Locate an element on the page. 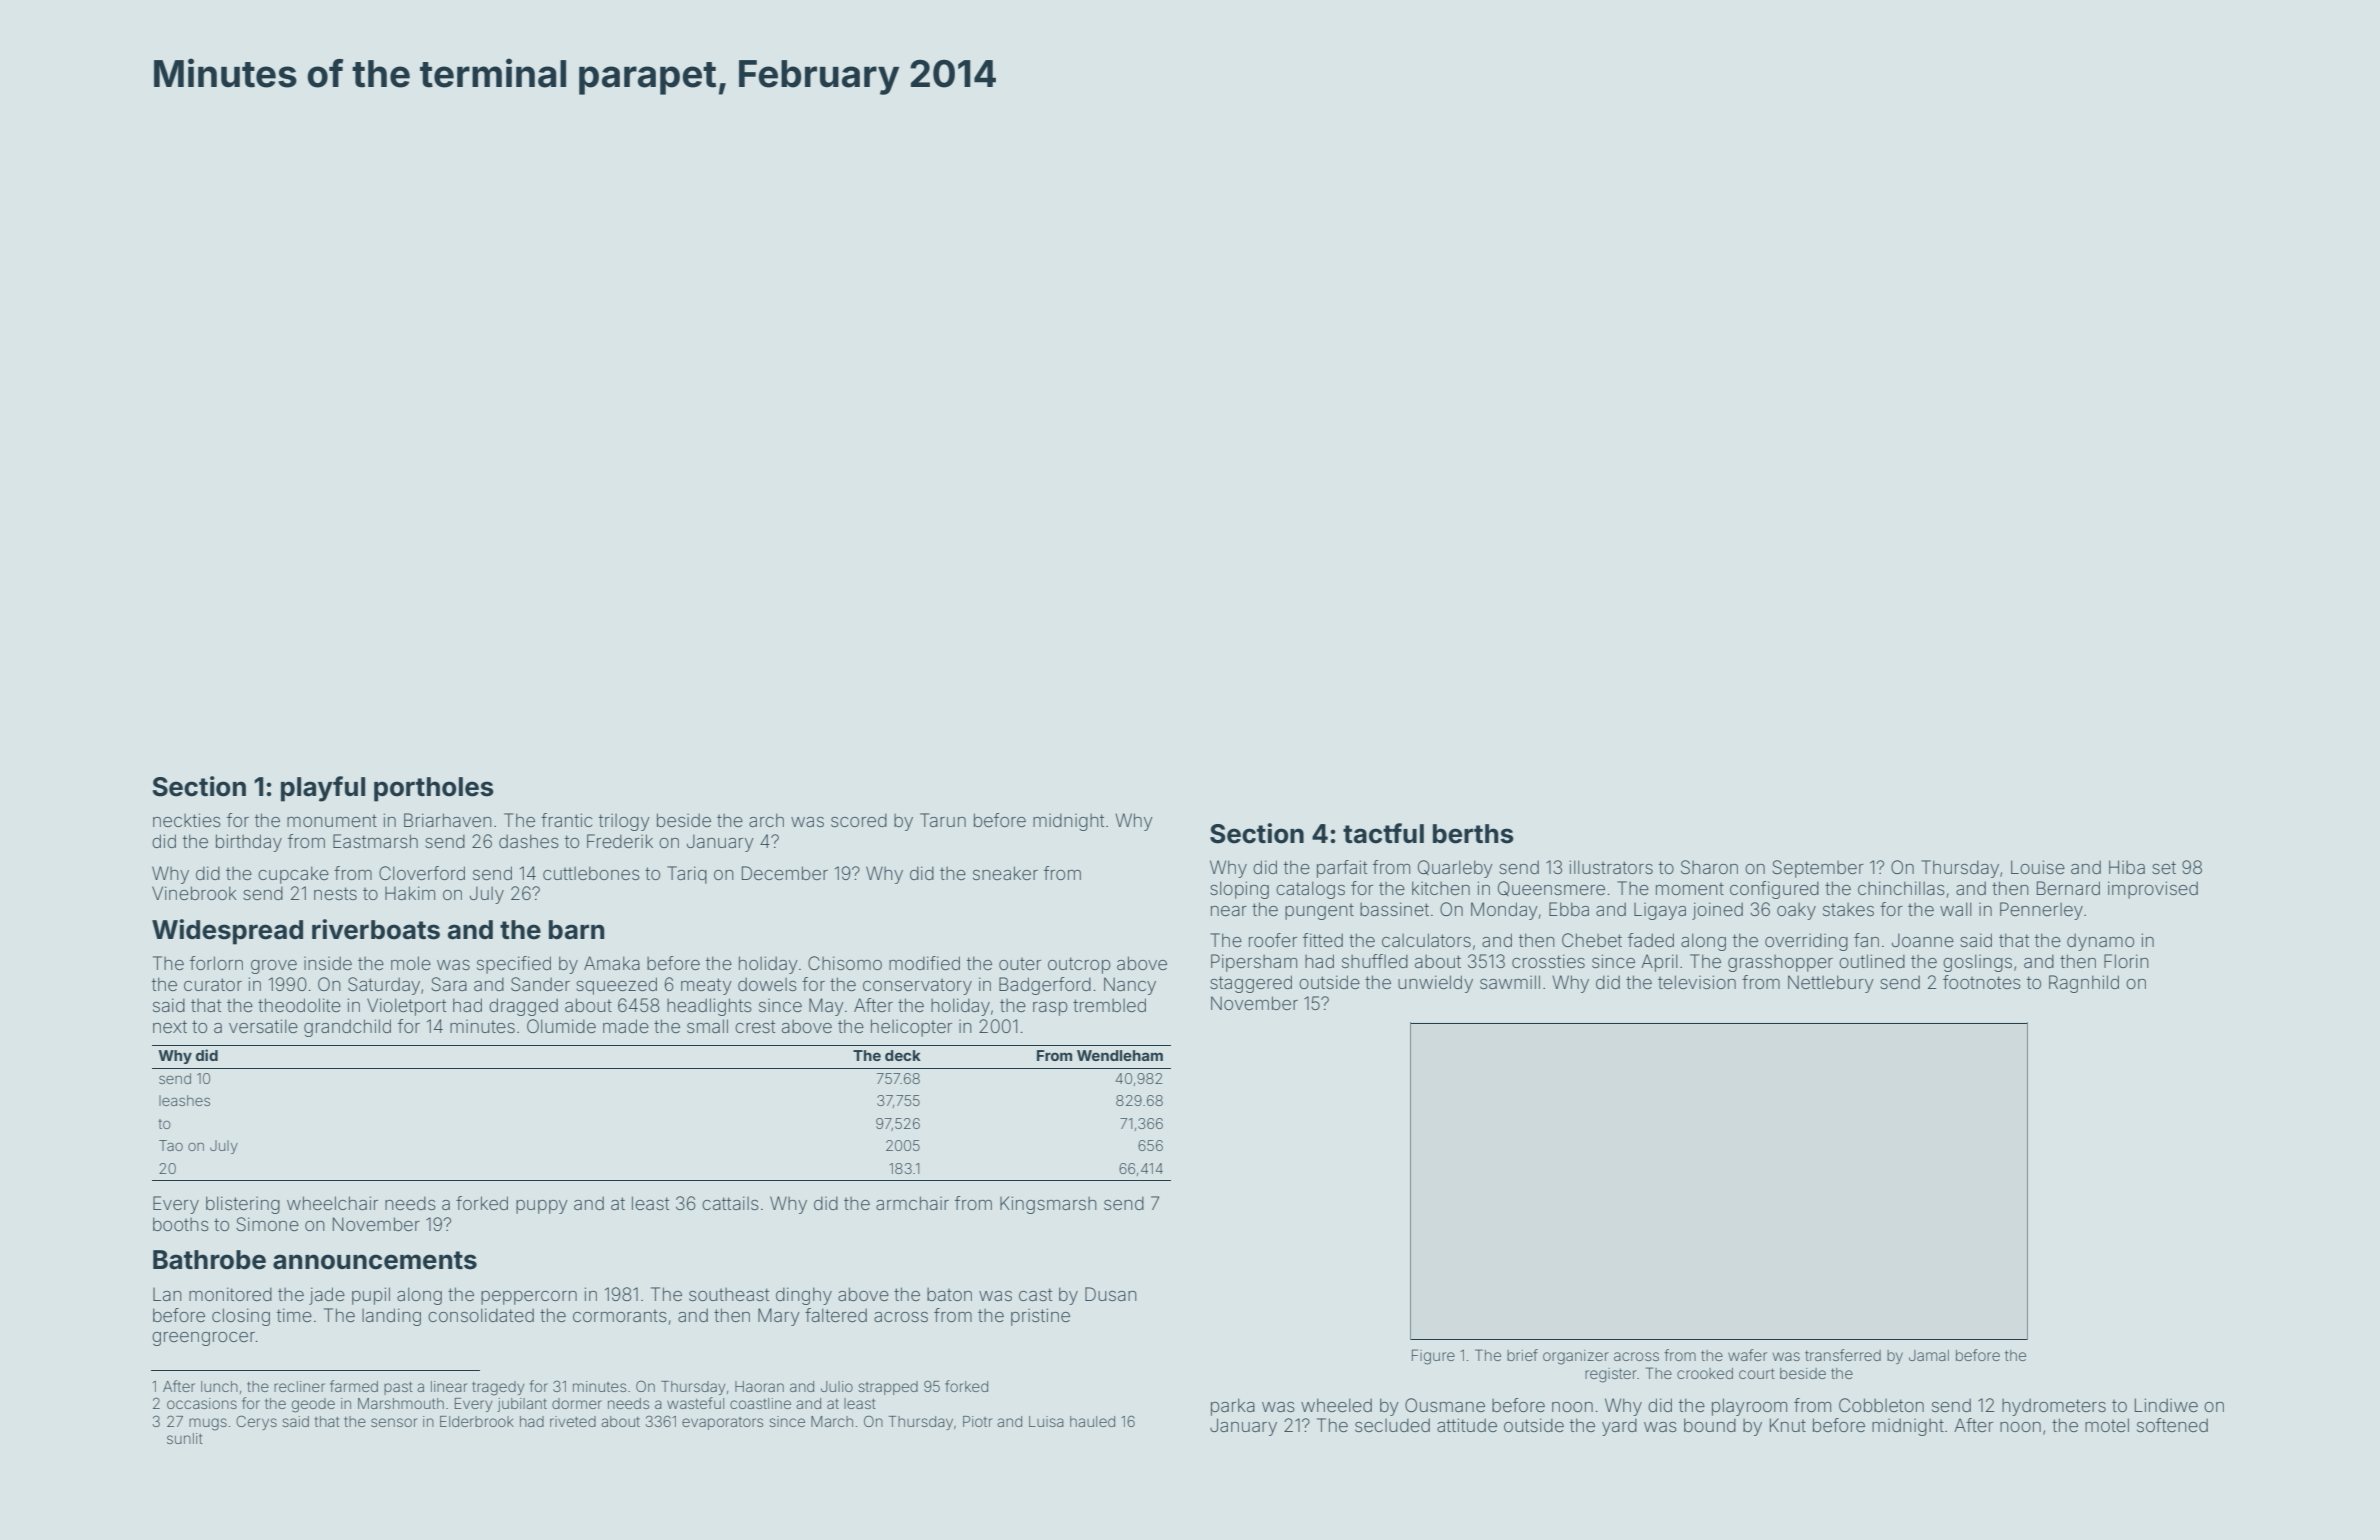  Sharon is located at coordinates (1709, 867).
